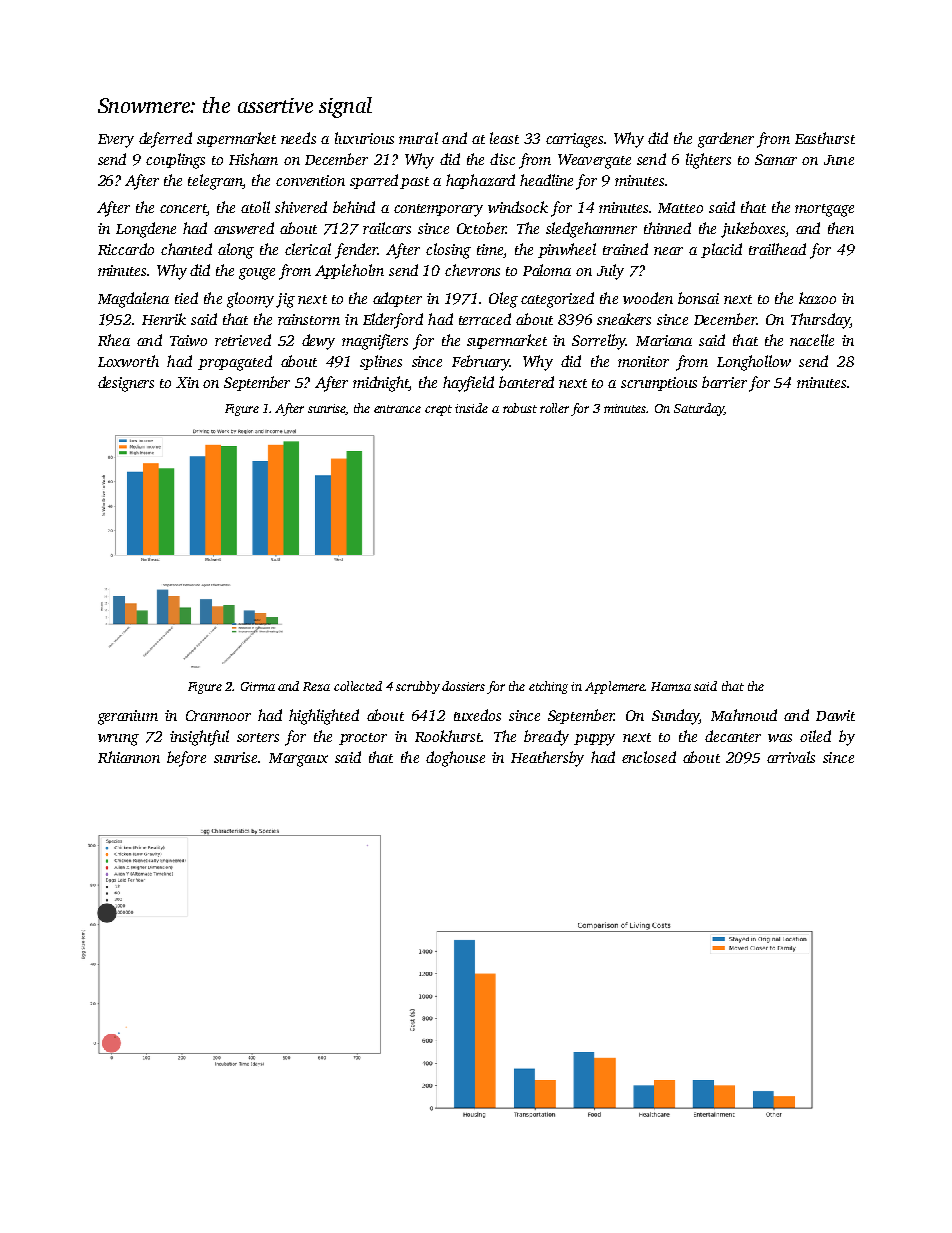 The width and height of the screenshot is (952, 1233). I want to click on gardener, so click(726, 140).
